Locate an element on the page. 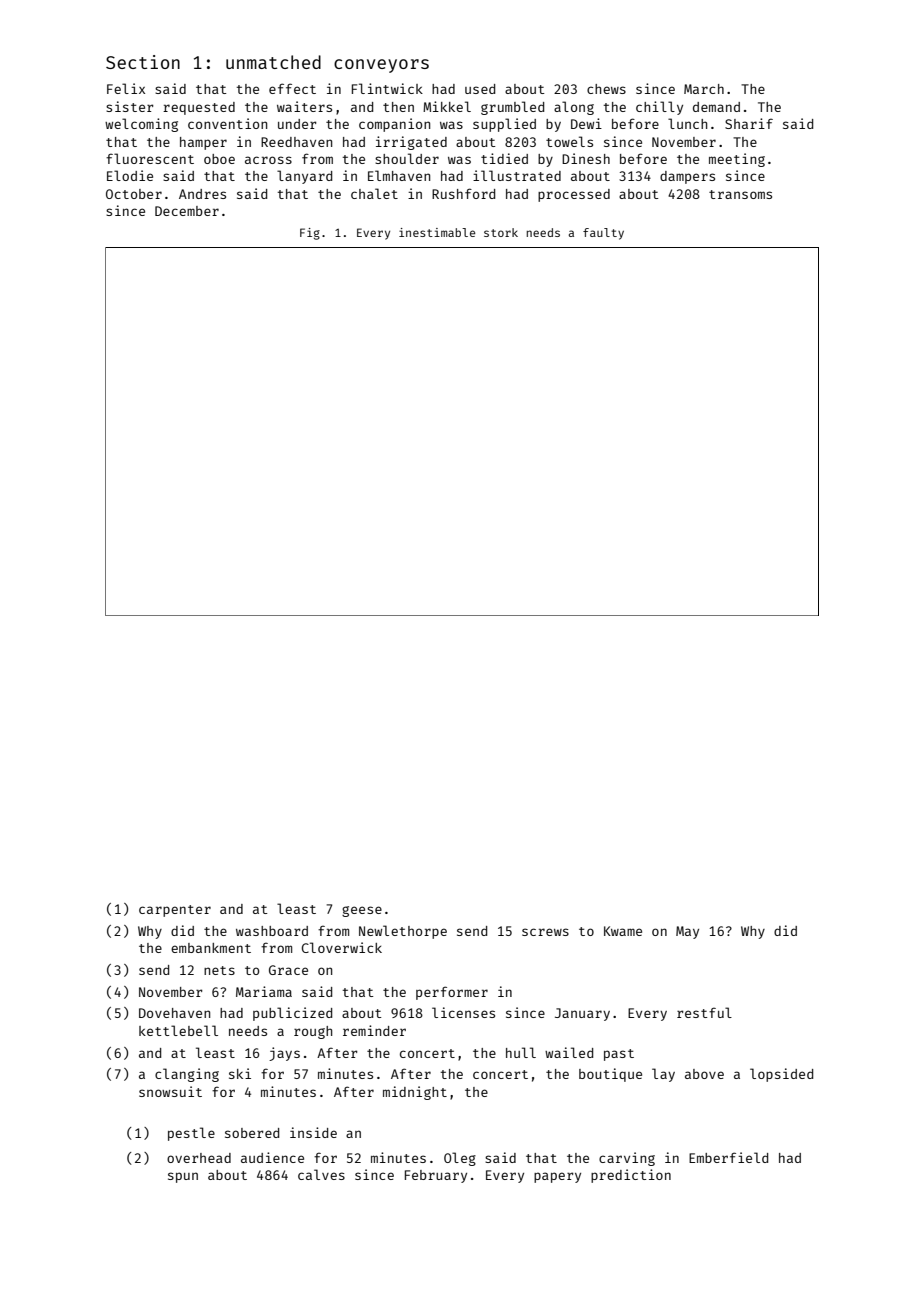 This image has width=924, height=1308. kettlebell is located at coordinates (178, 1030).
